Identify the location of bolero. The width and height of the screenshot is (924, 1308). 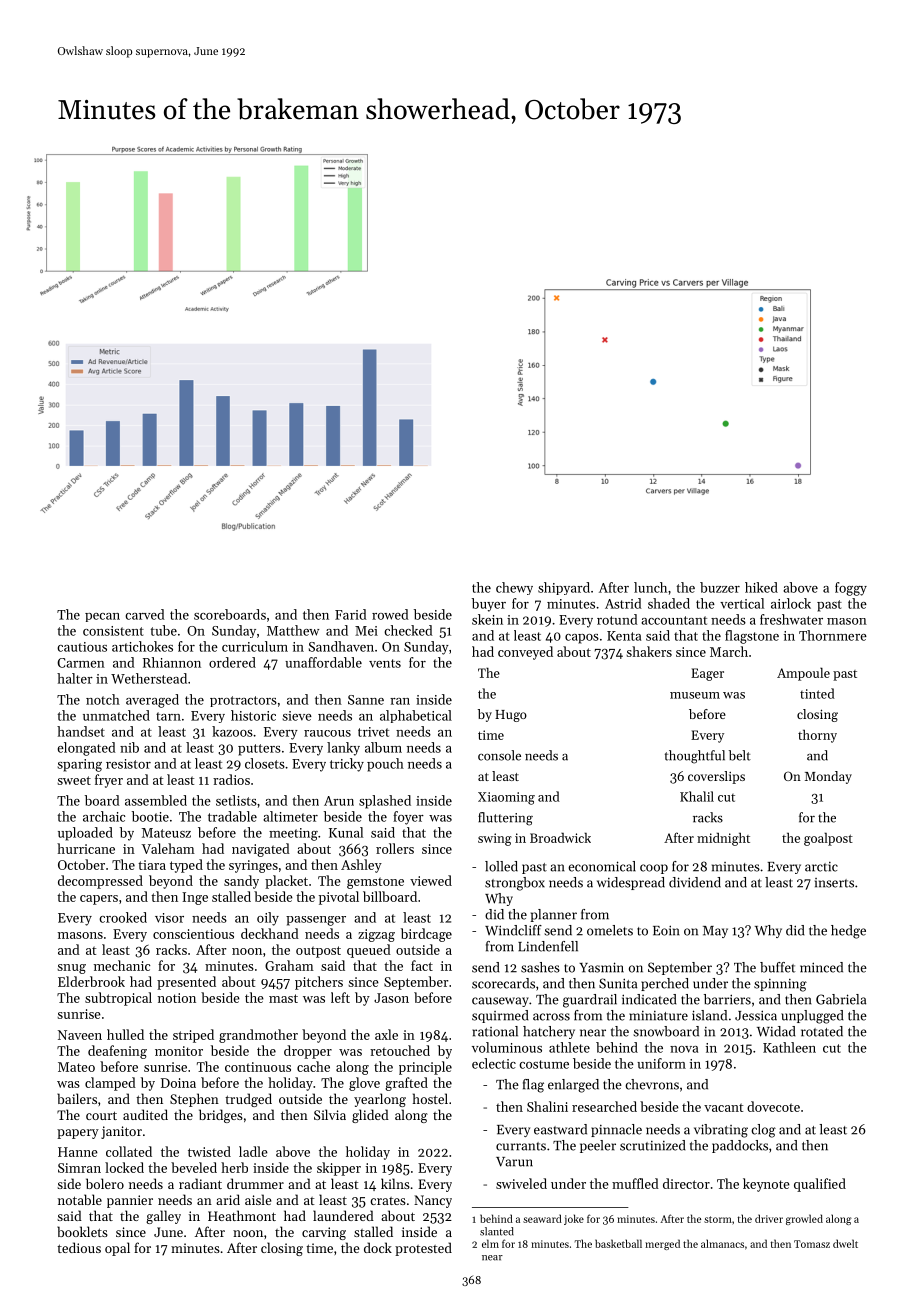
(105, 1183).
